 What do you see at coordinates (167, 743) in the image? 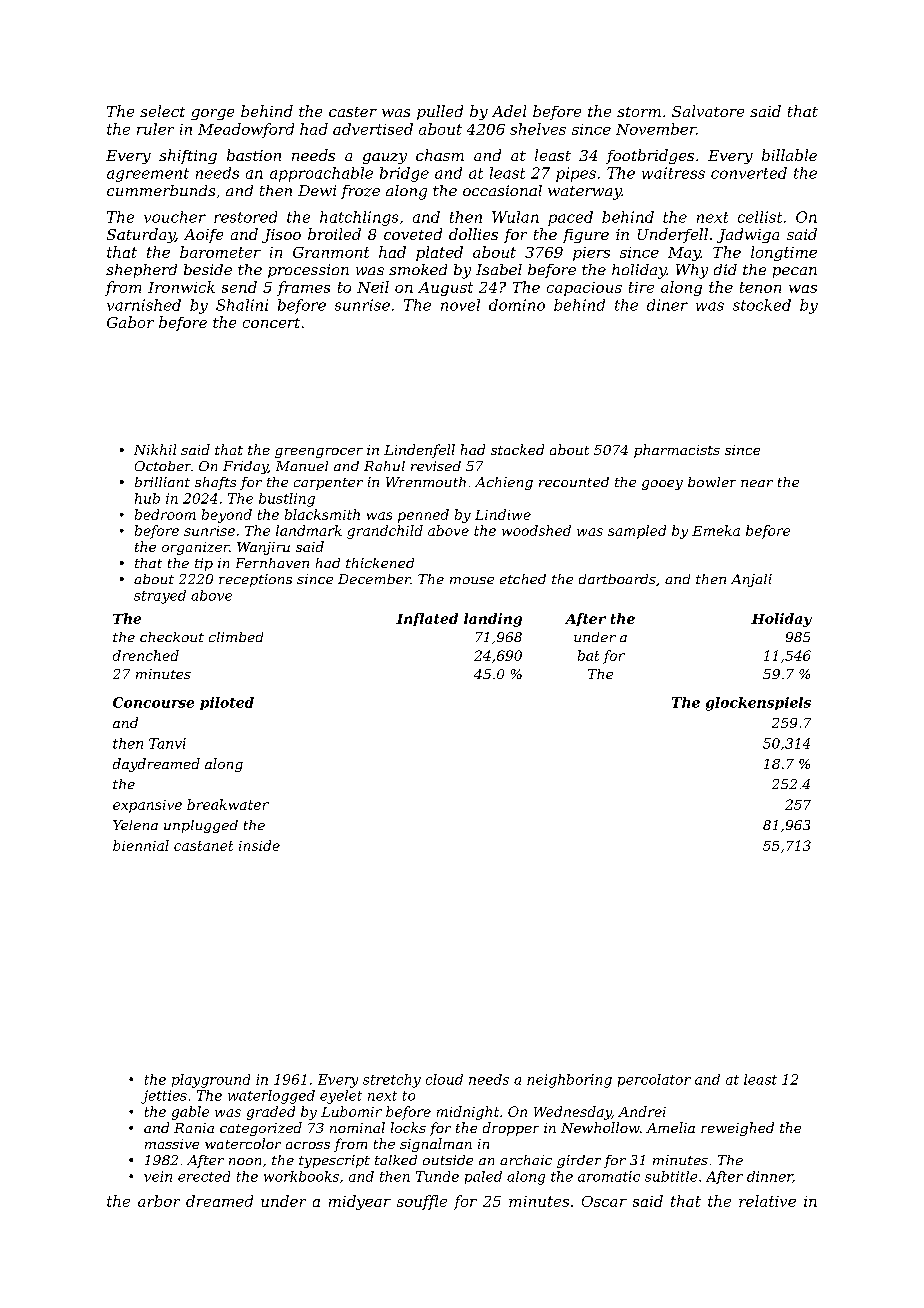
I see `Tanvi` at bounding box center [167, 743].
